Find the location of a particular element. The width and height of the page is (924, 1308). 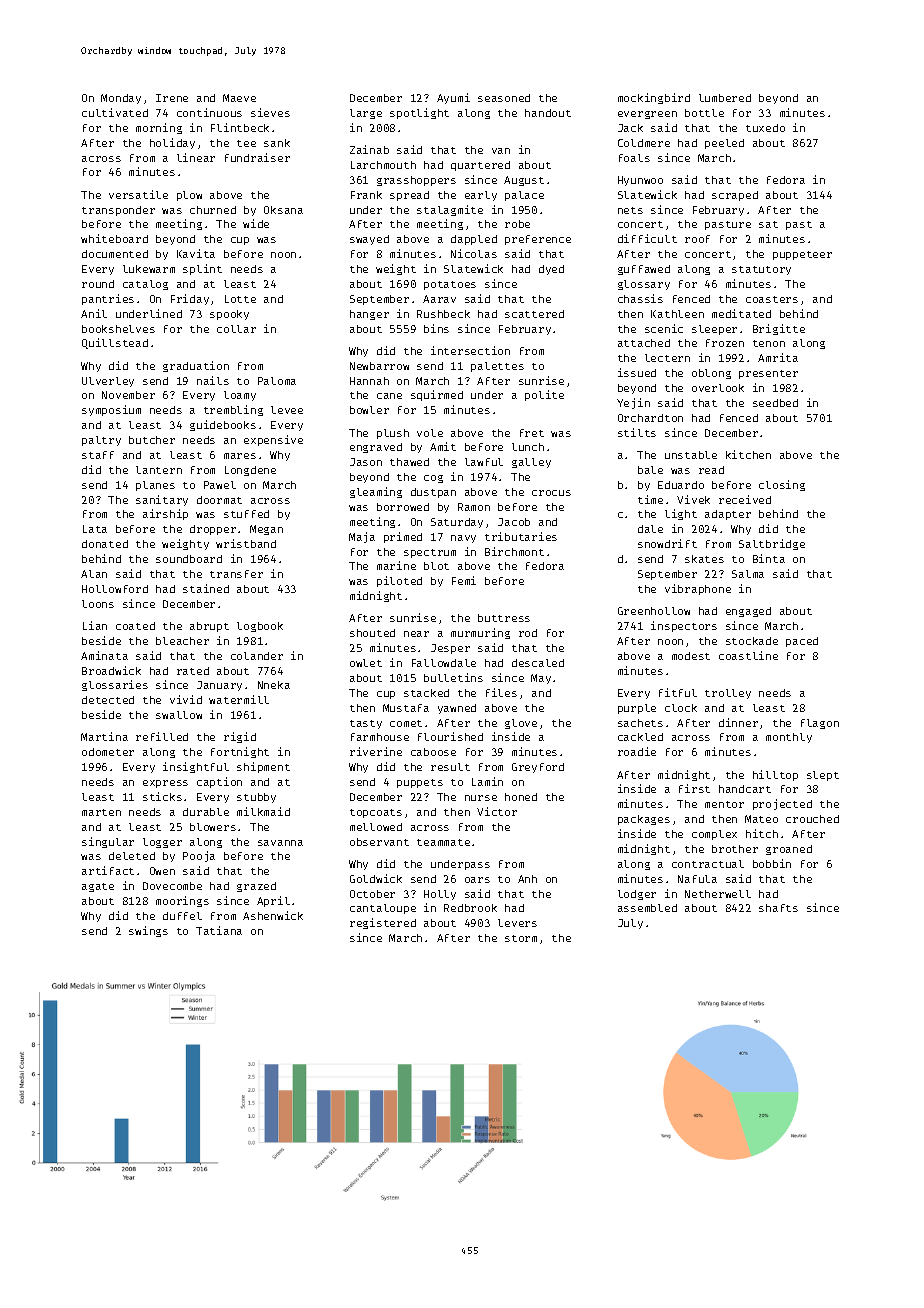

storm is located at coordinates (521, 938).
